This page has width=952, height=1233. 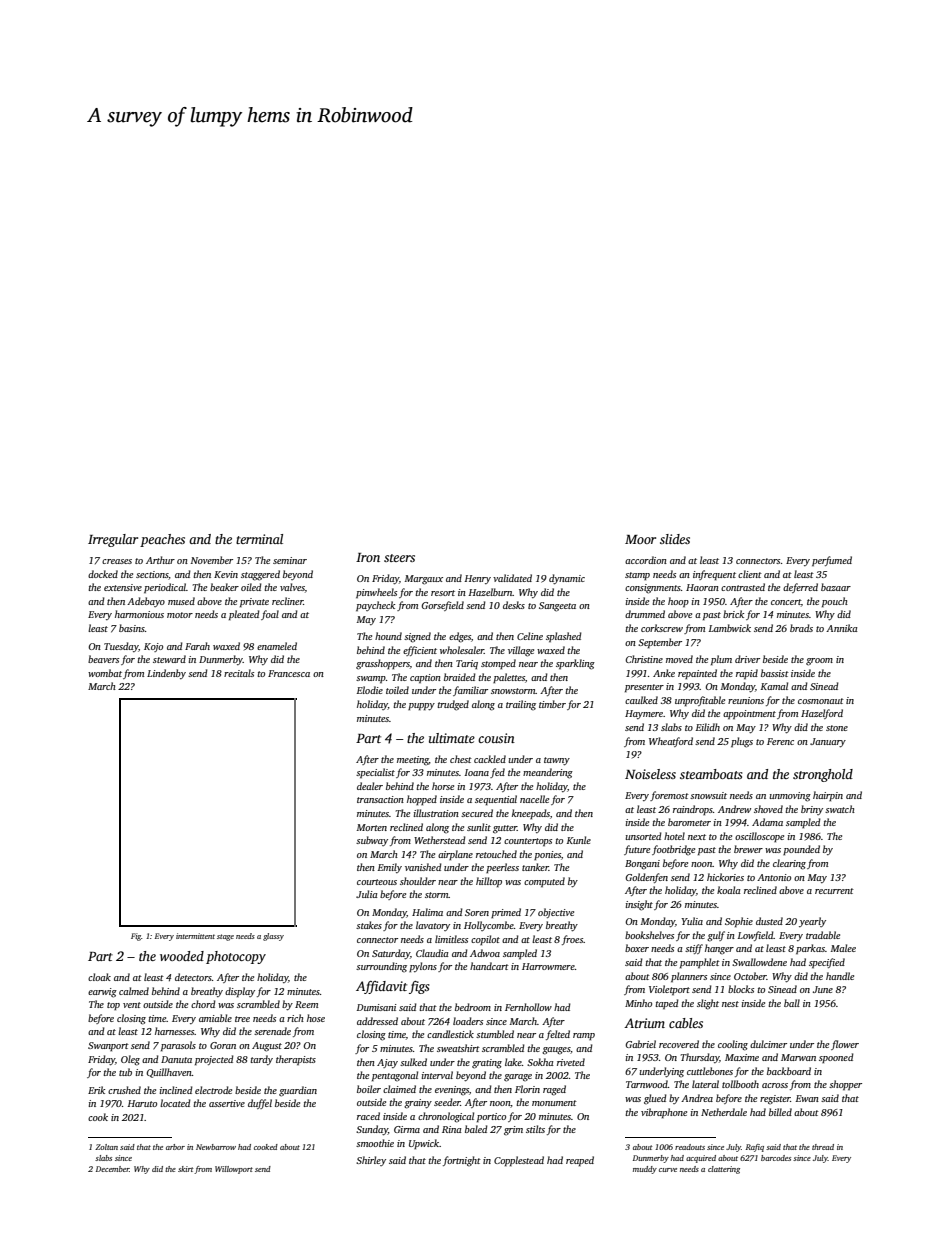 I want to click on Dumisani, so click(x=377, y=1007).
